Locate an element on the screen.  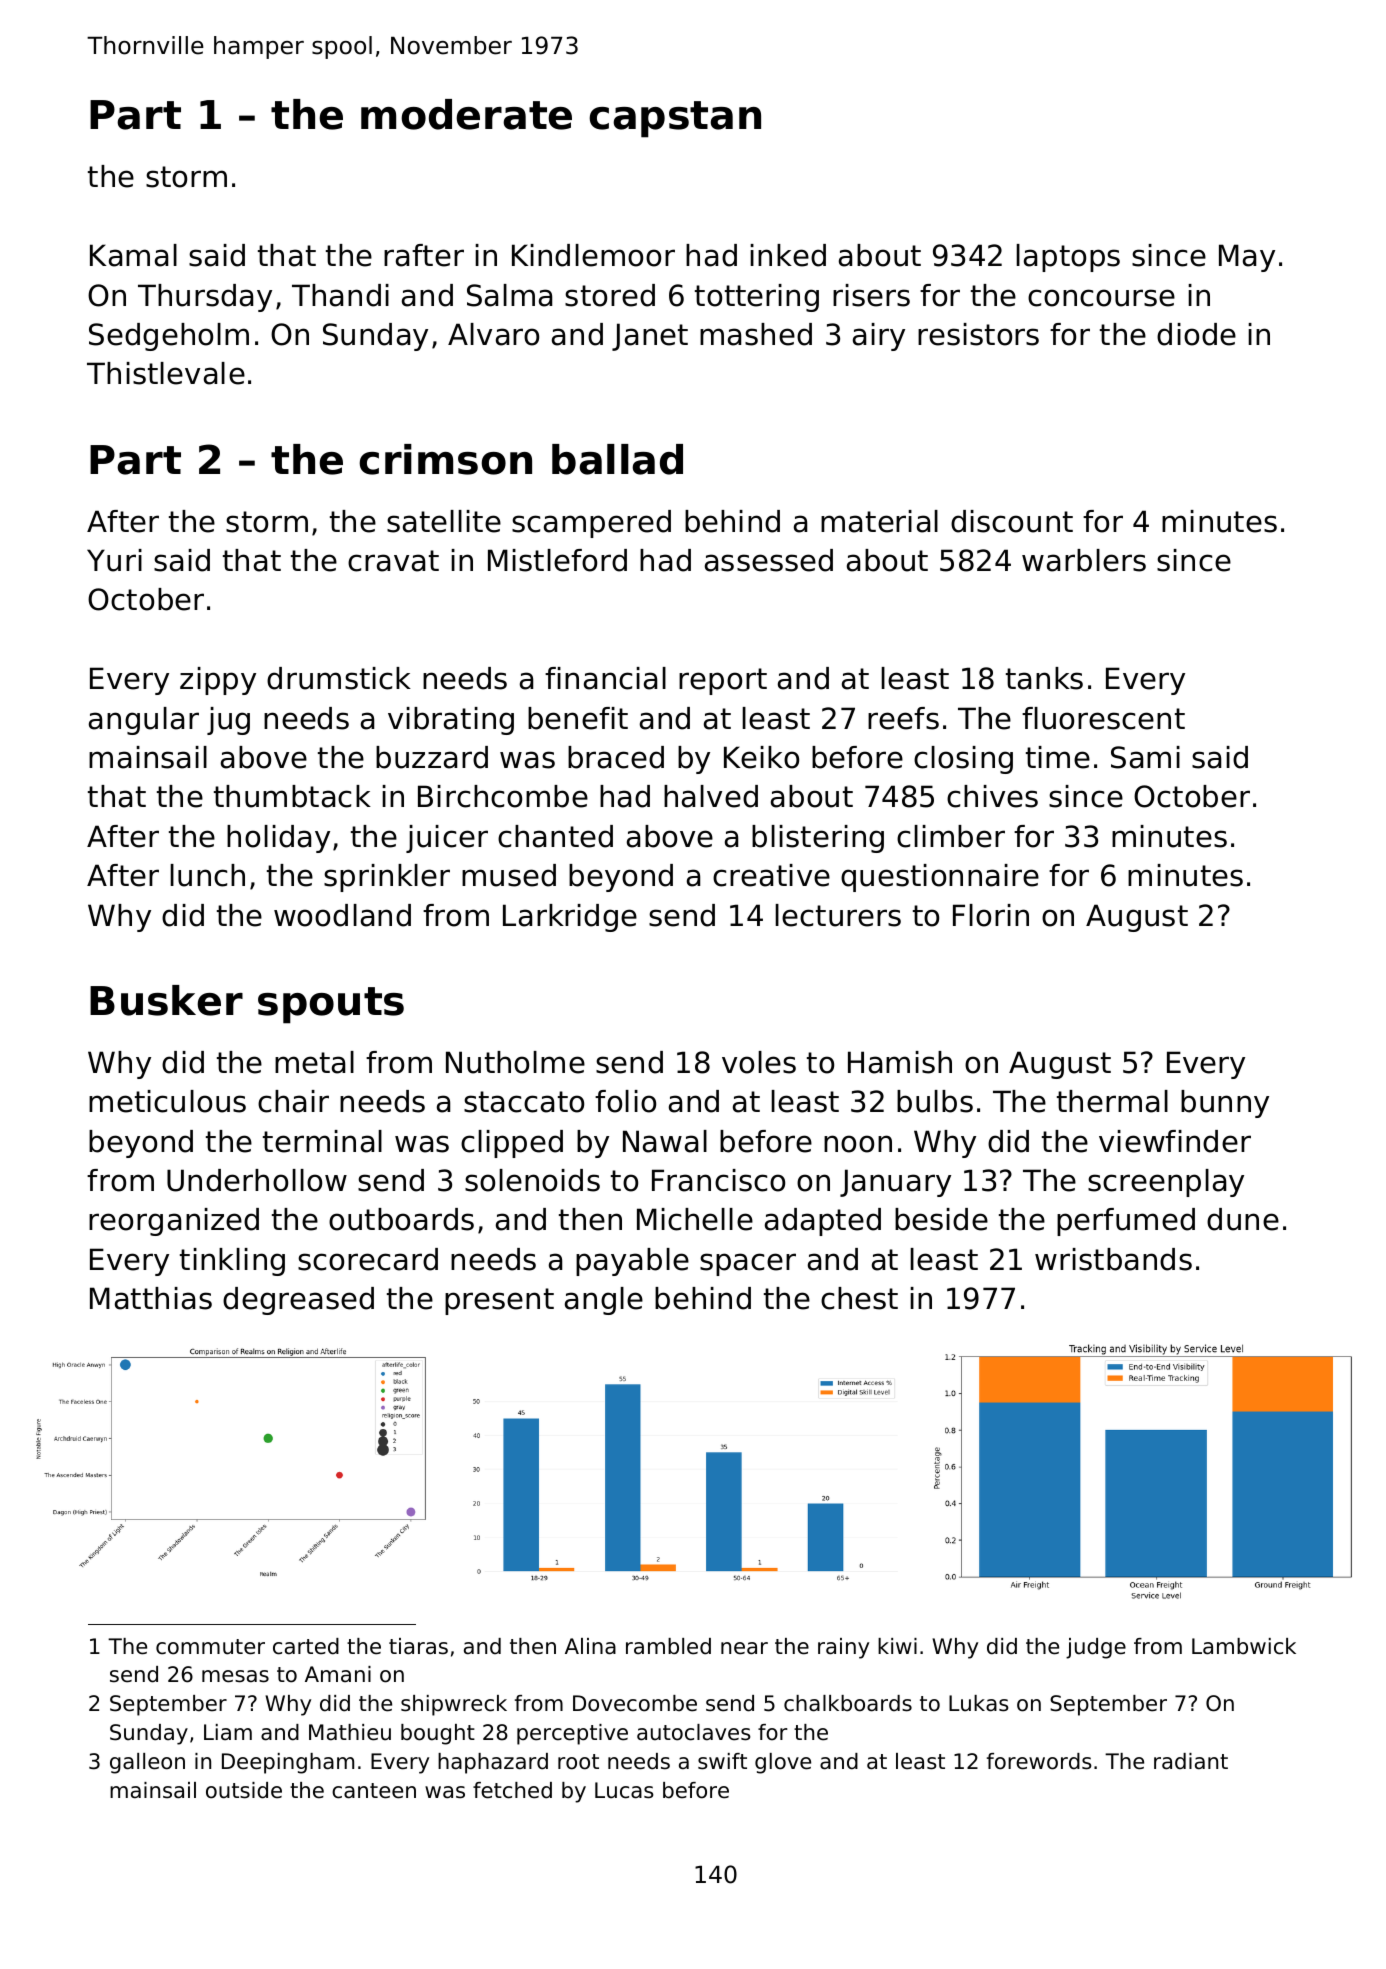
swift is located at coordinates (722, 1761).
